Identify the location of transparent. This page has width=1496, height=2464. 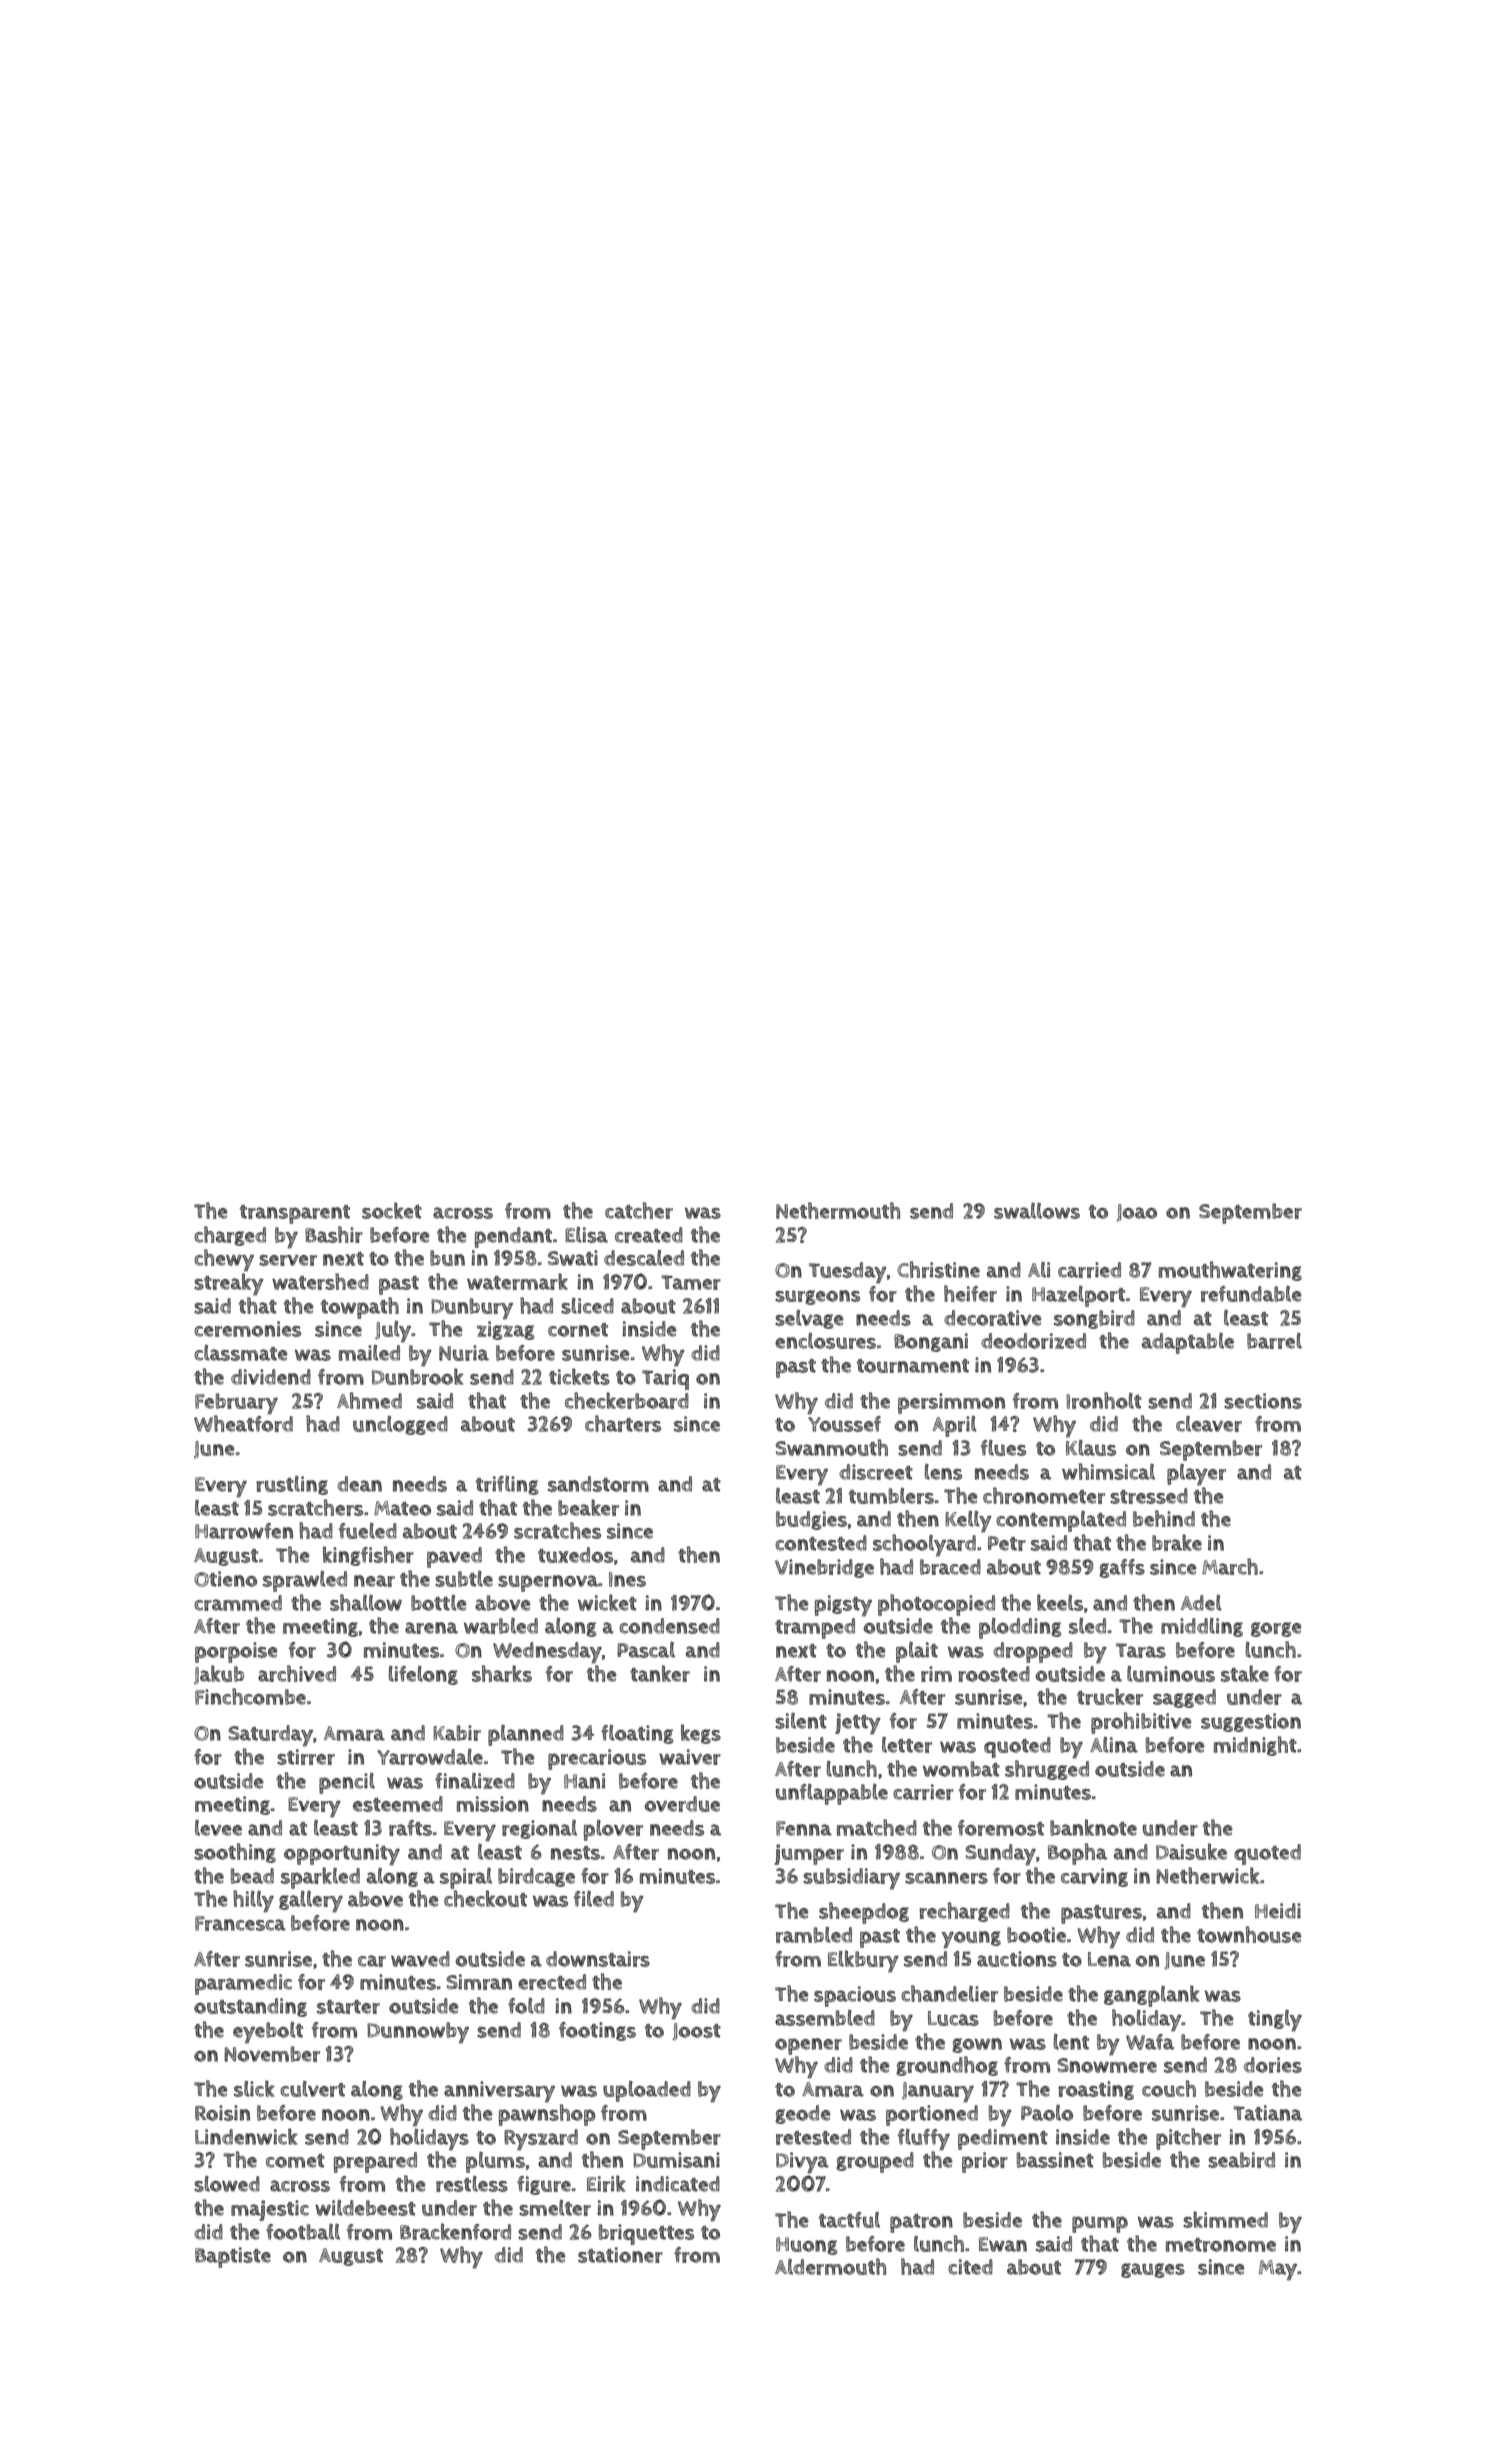
(295, 1214).
